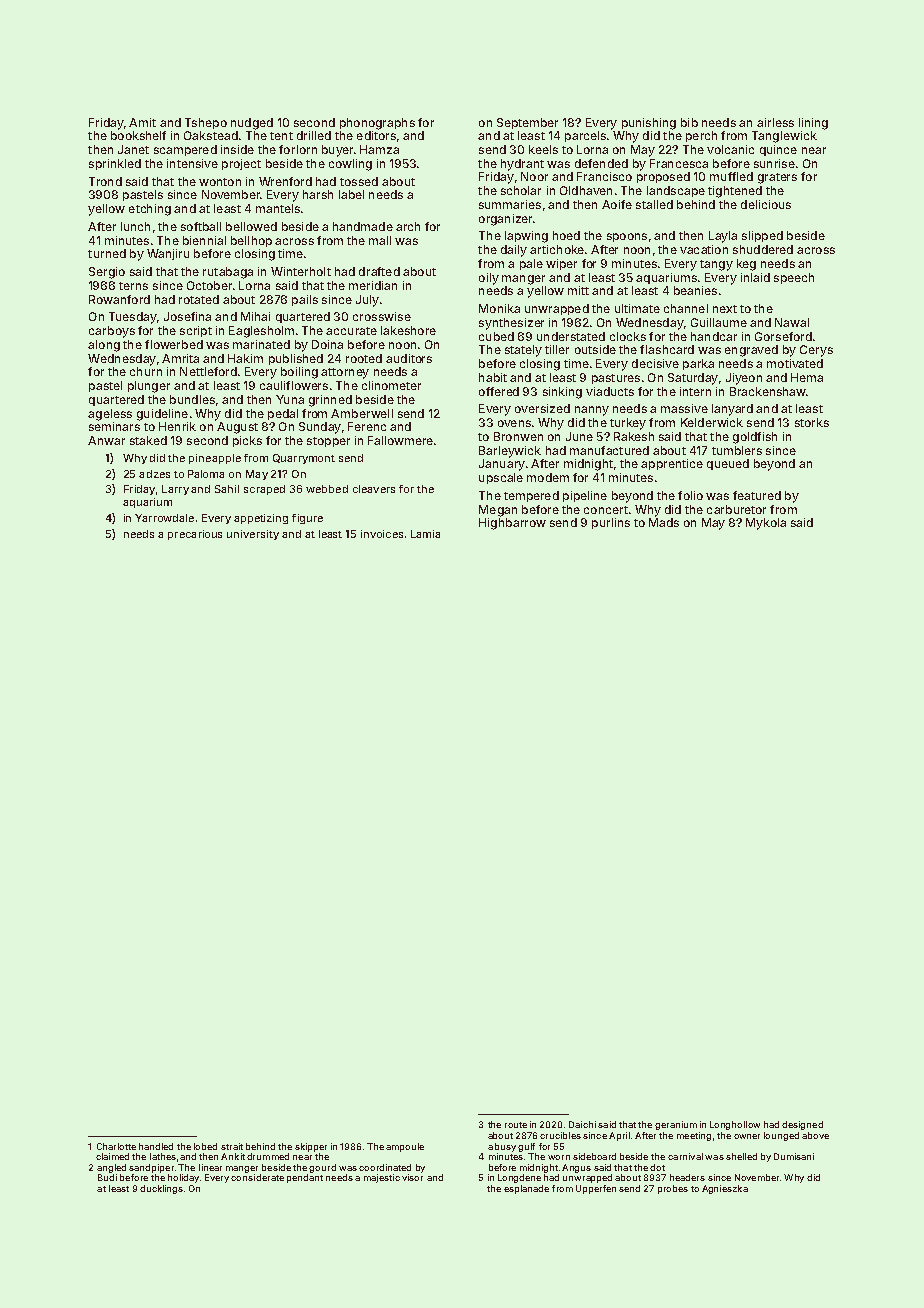 The height and width of the screenshot is (1308, 924). I want to click on Mykola, so click(766, 524).
